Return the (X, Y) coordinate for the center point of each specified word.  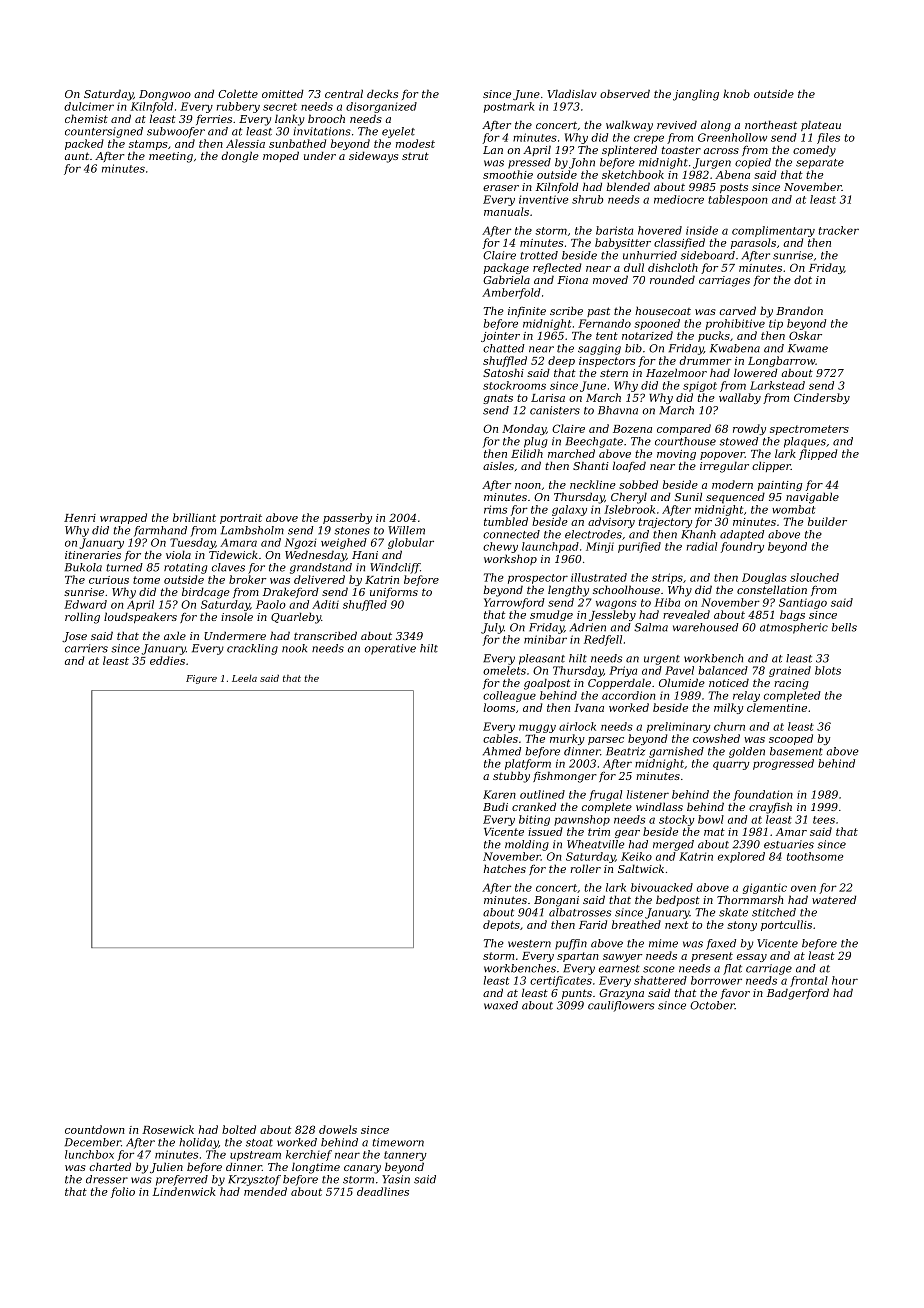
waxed (501, 1005)
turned (124, 567)
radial (702, 546)
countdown (95, 1129)
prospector (538, 579)
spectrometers (809, 430)
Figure (201, 679)
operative (390, 649)
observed (625, 93)
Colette (238, 93)
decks (382, 93)
